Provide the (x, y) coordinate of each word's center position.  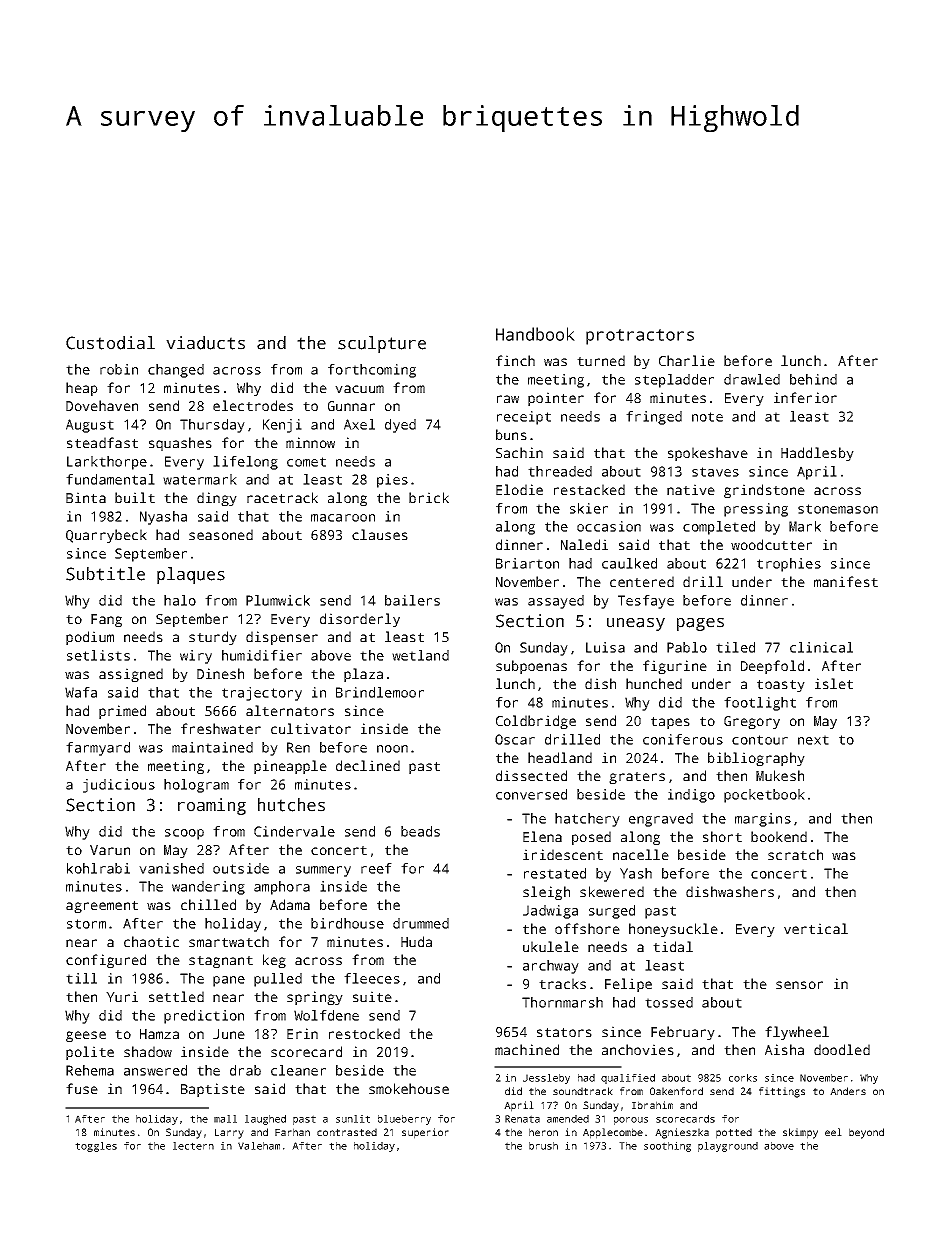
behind (813, 379)
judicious (119, 786)
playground (728, 1147)
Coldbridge (536, 722)
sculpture (382, 344)
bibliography (756, 759)
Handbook (535, 334)
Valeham (259, 1146)
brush (543, 1146)
